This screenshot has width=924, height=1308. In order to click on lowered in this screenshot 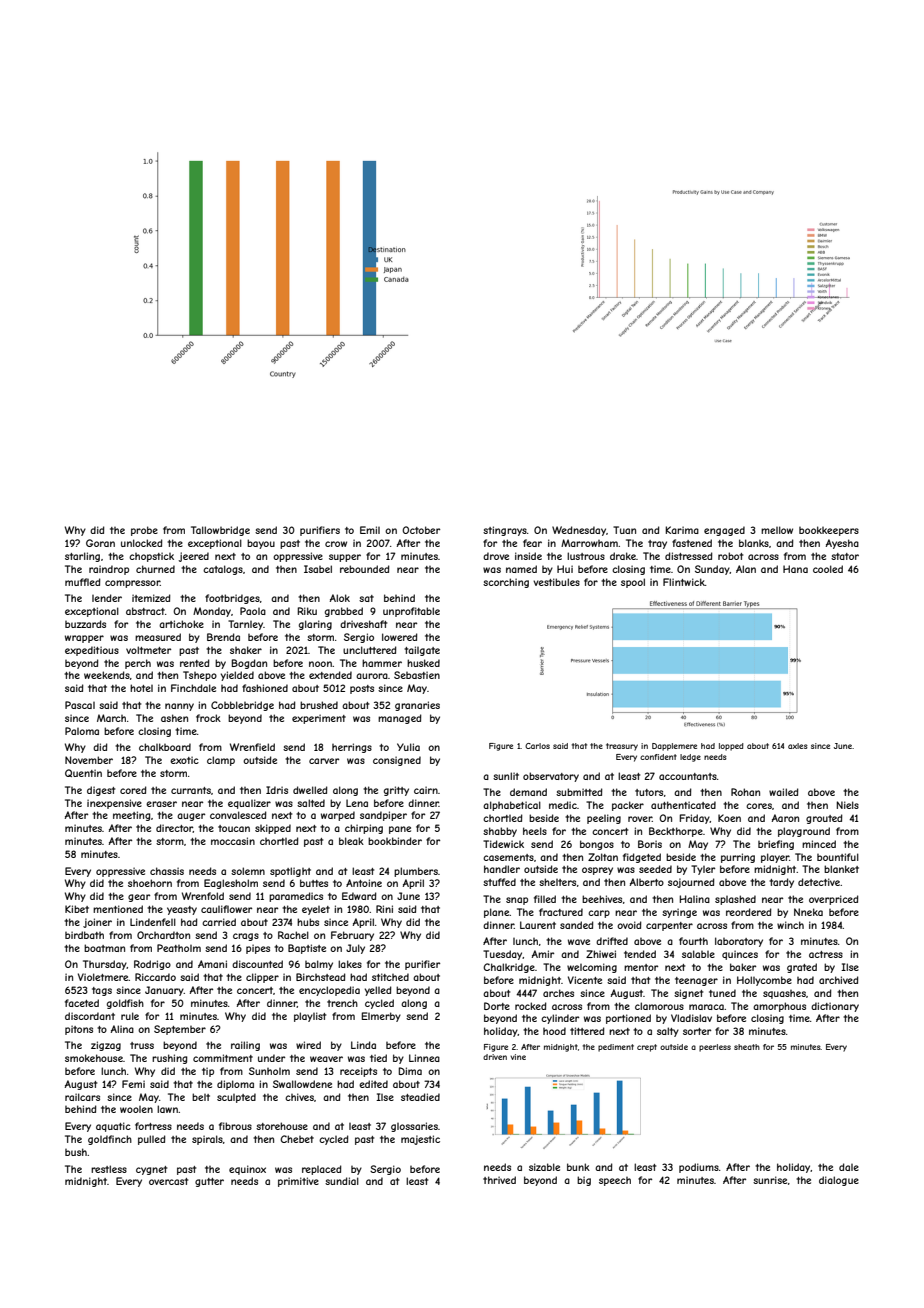, I will do `click(400, 637)`.
